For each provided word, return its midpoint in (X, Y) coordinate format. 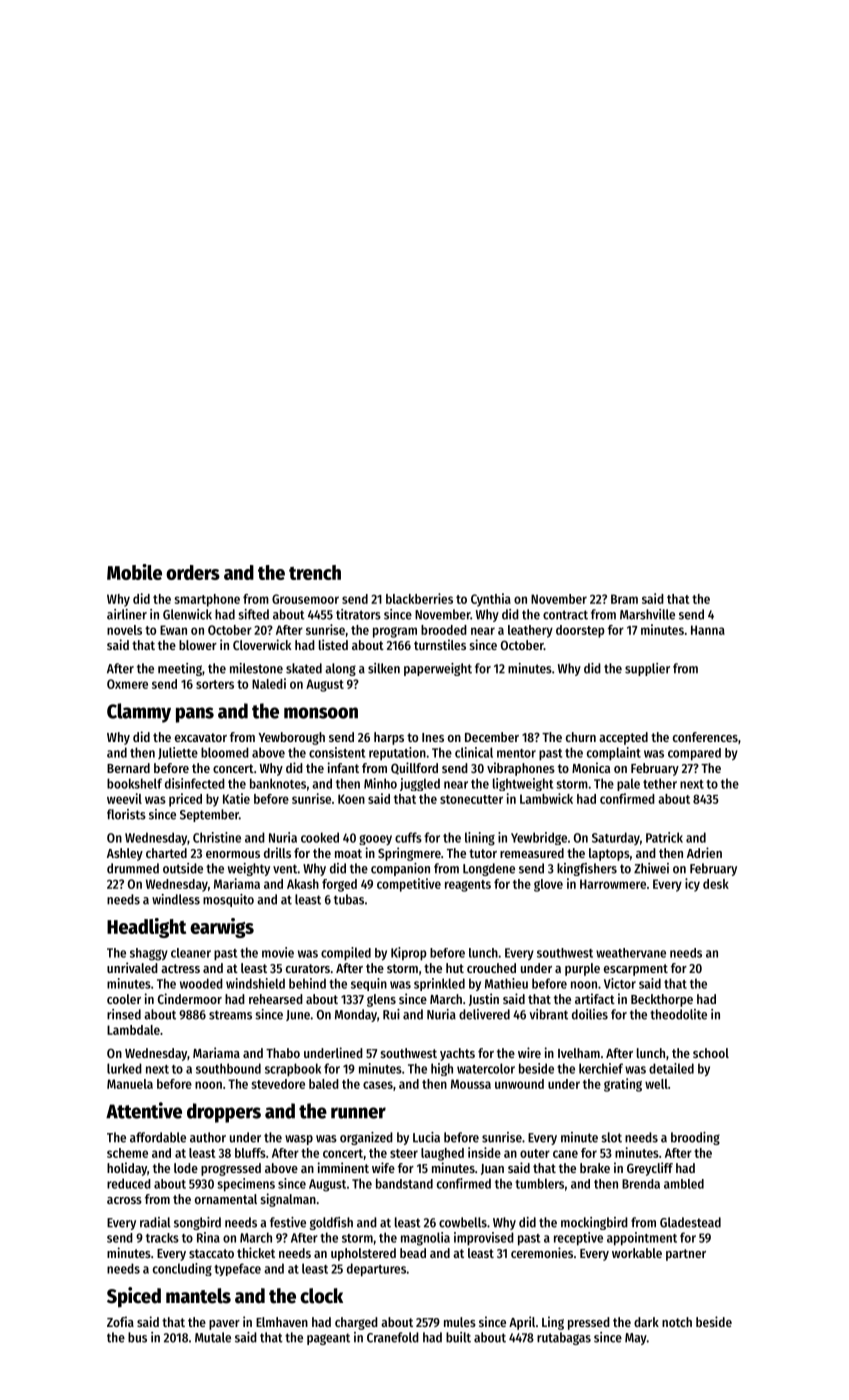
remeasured (532, 853)
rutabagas (564, 1338)
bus (137, 1337)
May (636, 1339)
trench (315, 572)
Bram (624, 599)
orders (193, 572)
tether (660, 783)
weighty (249, 869)
